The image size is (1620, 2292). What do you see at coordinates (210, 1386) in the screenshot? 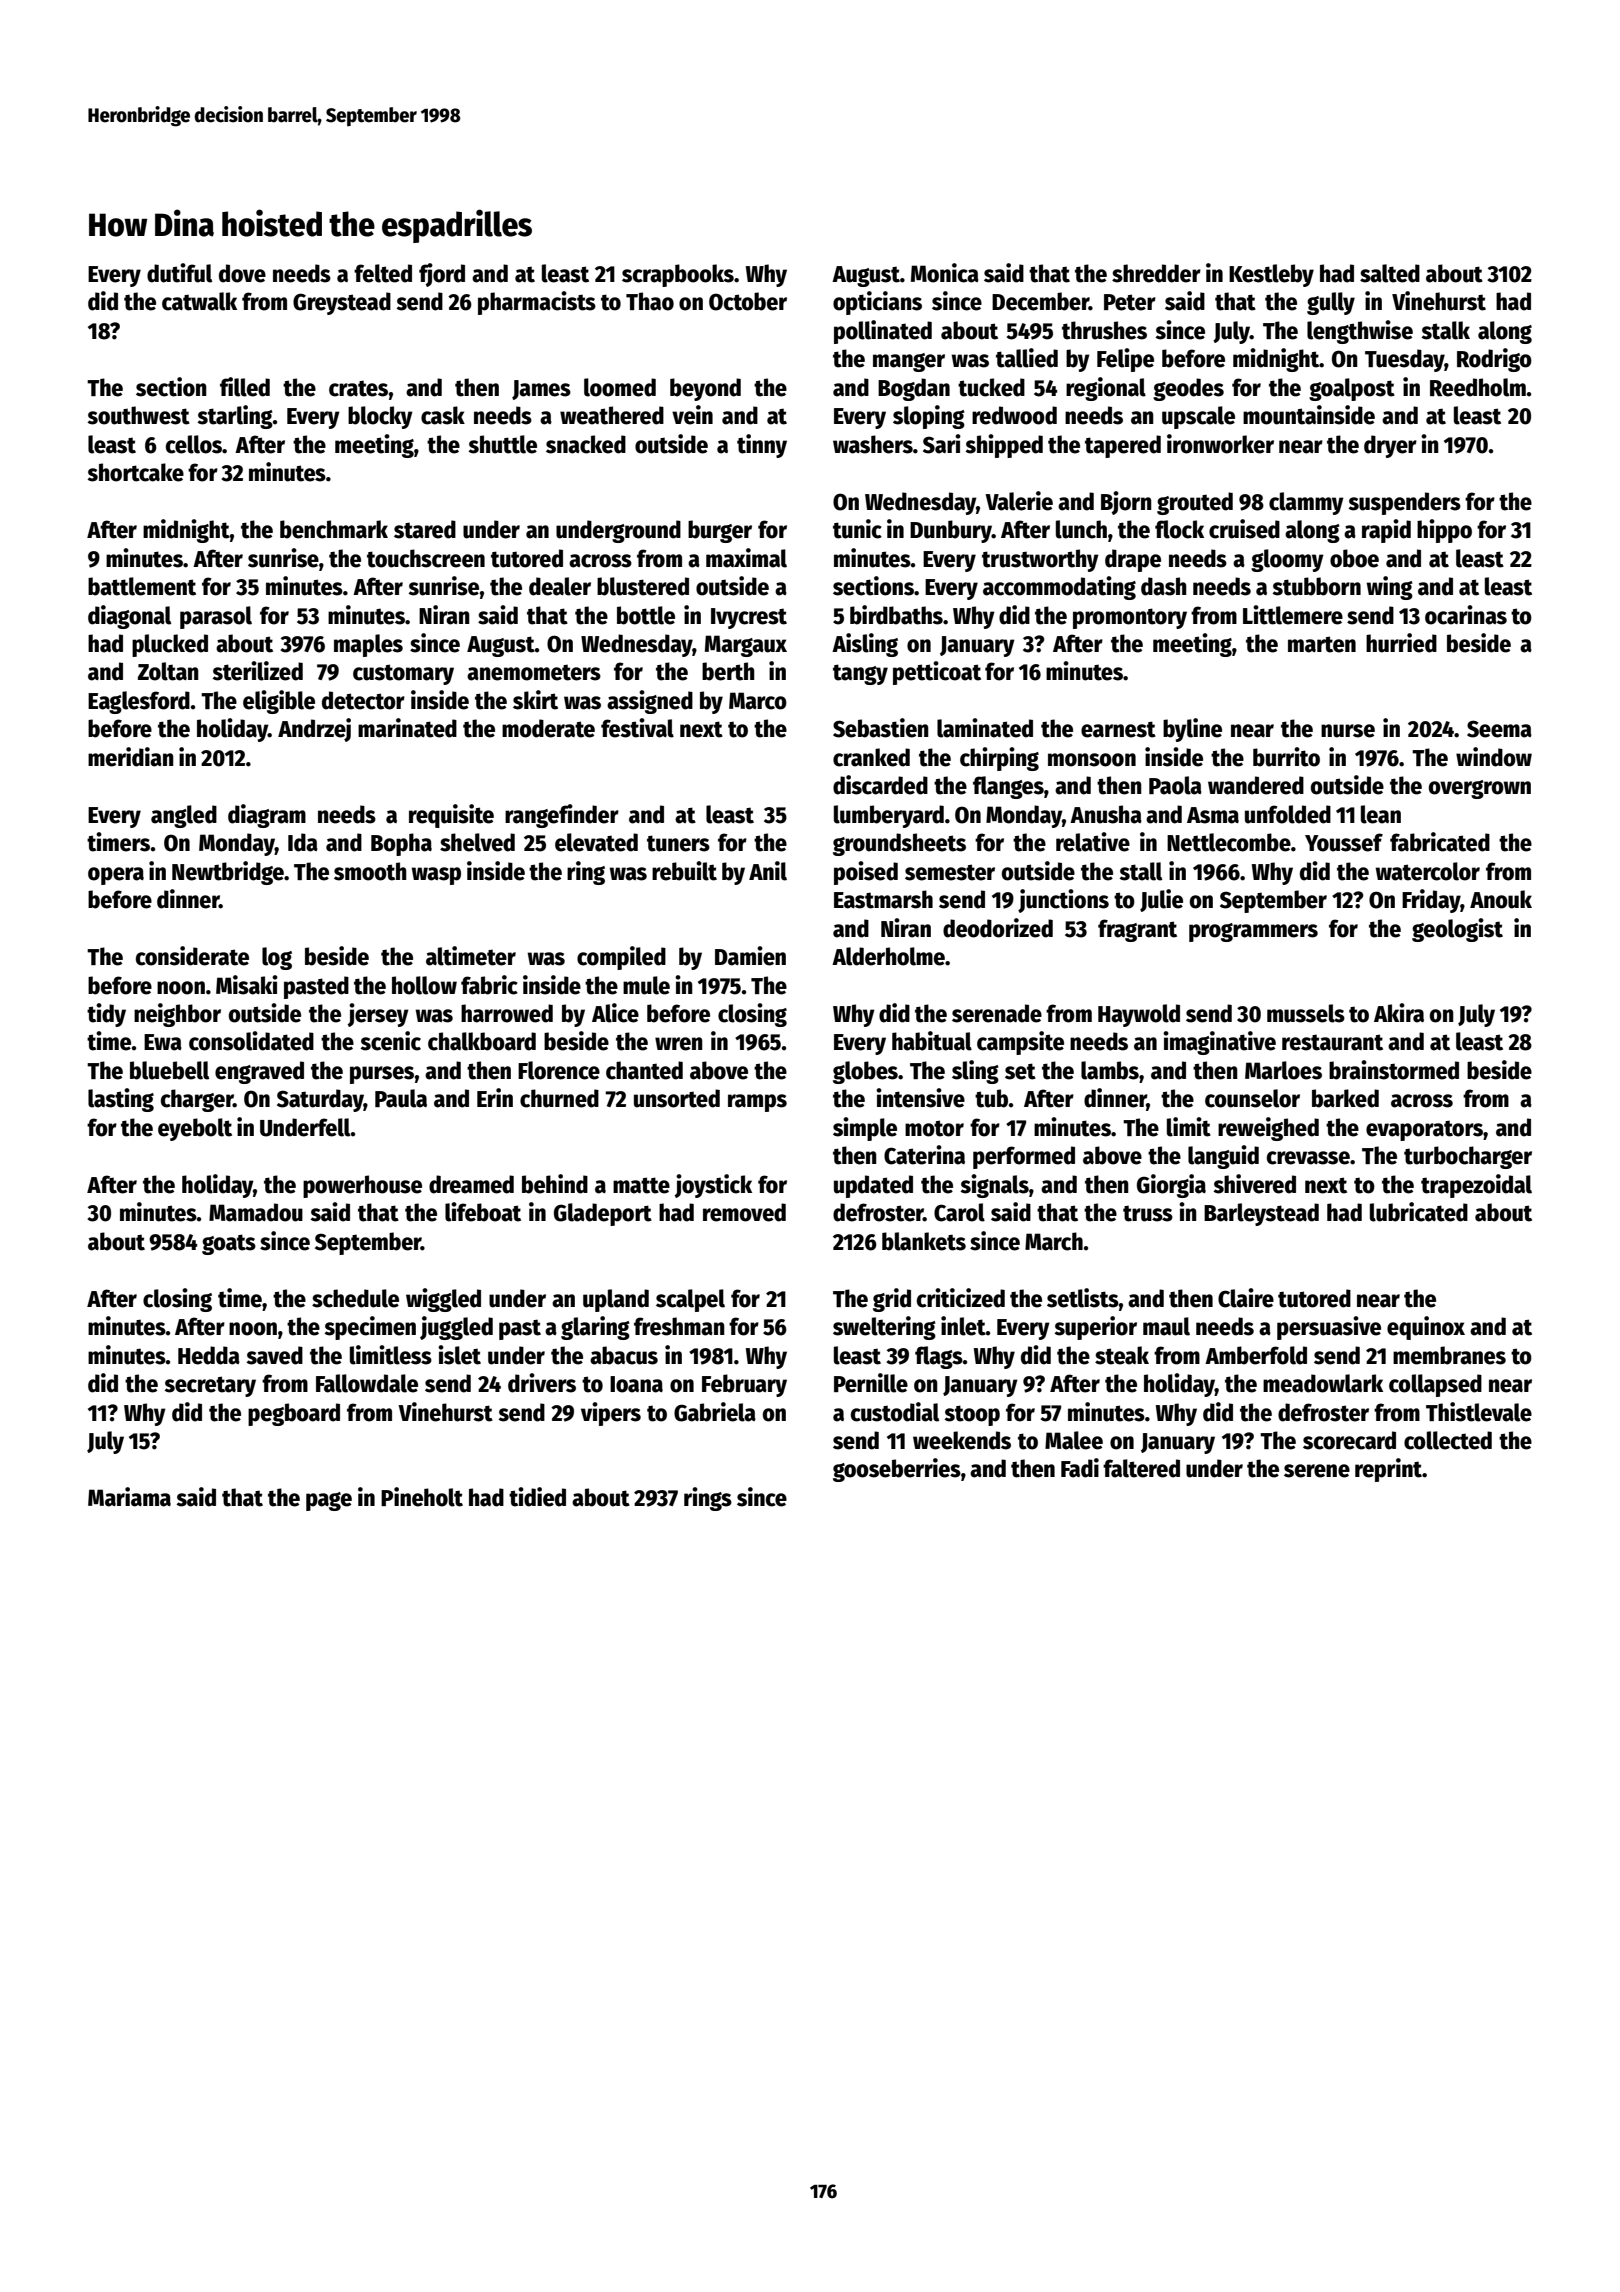
I see `secretary` at bounding box center [210, 1386].
